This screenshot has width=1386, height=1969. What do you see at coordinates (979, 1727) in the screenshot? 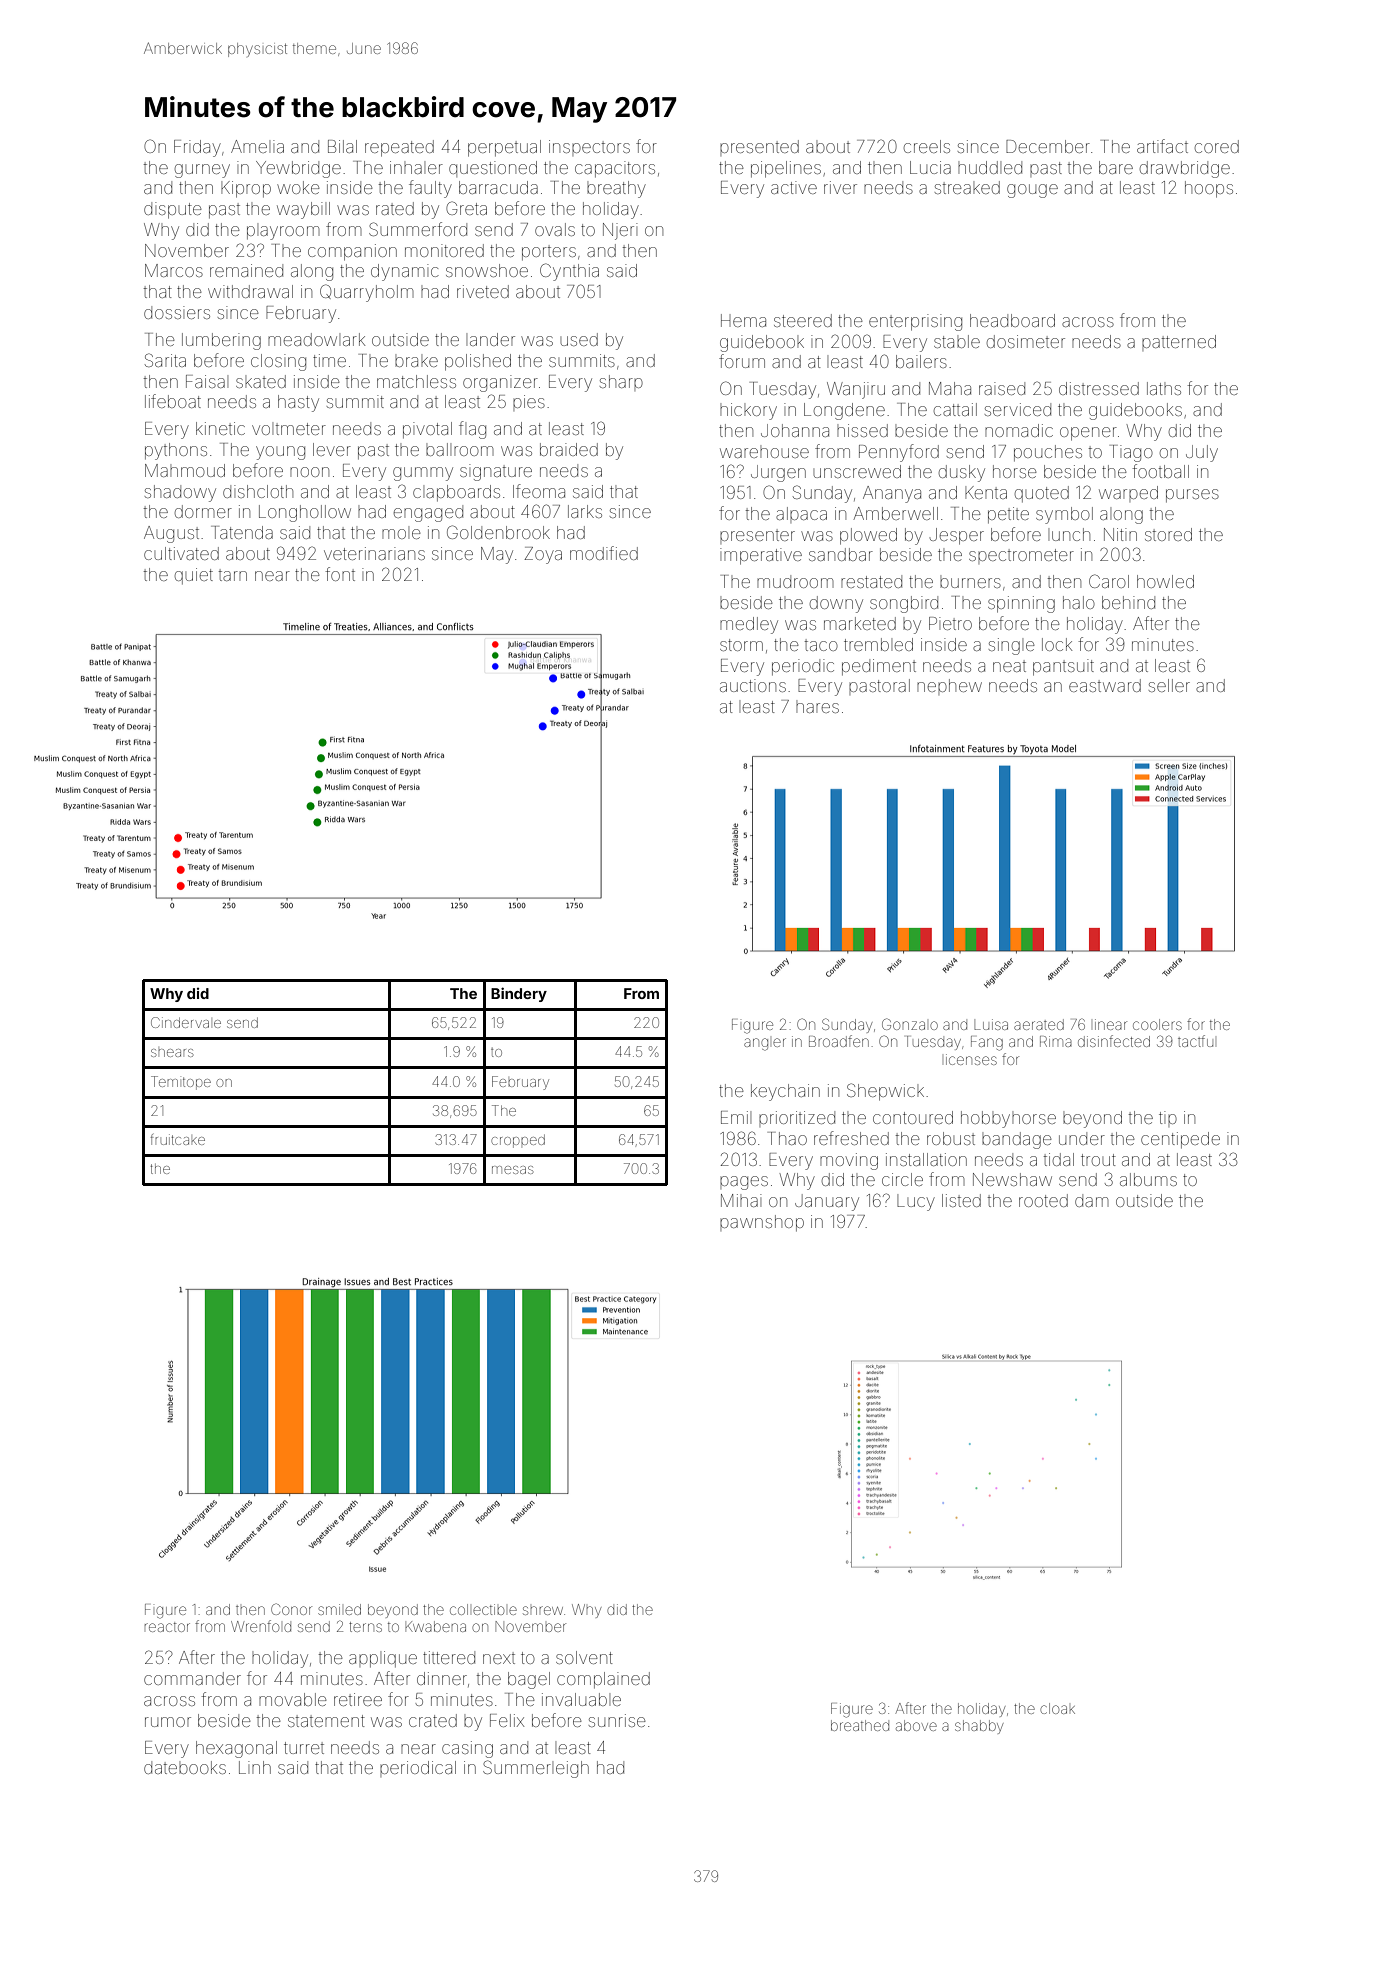
I see `shabby` at bounding box center [979, 1727].
